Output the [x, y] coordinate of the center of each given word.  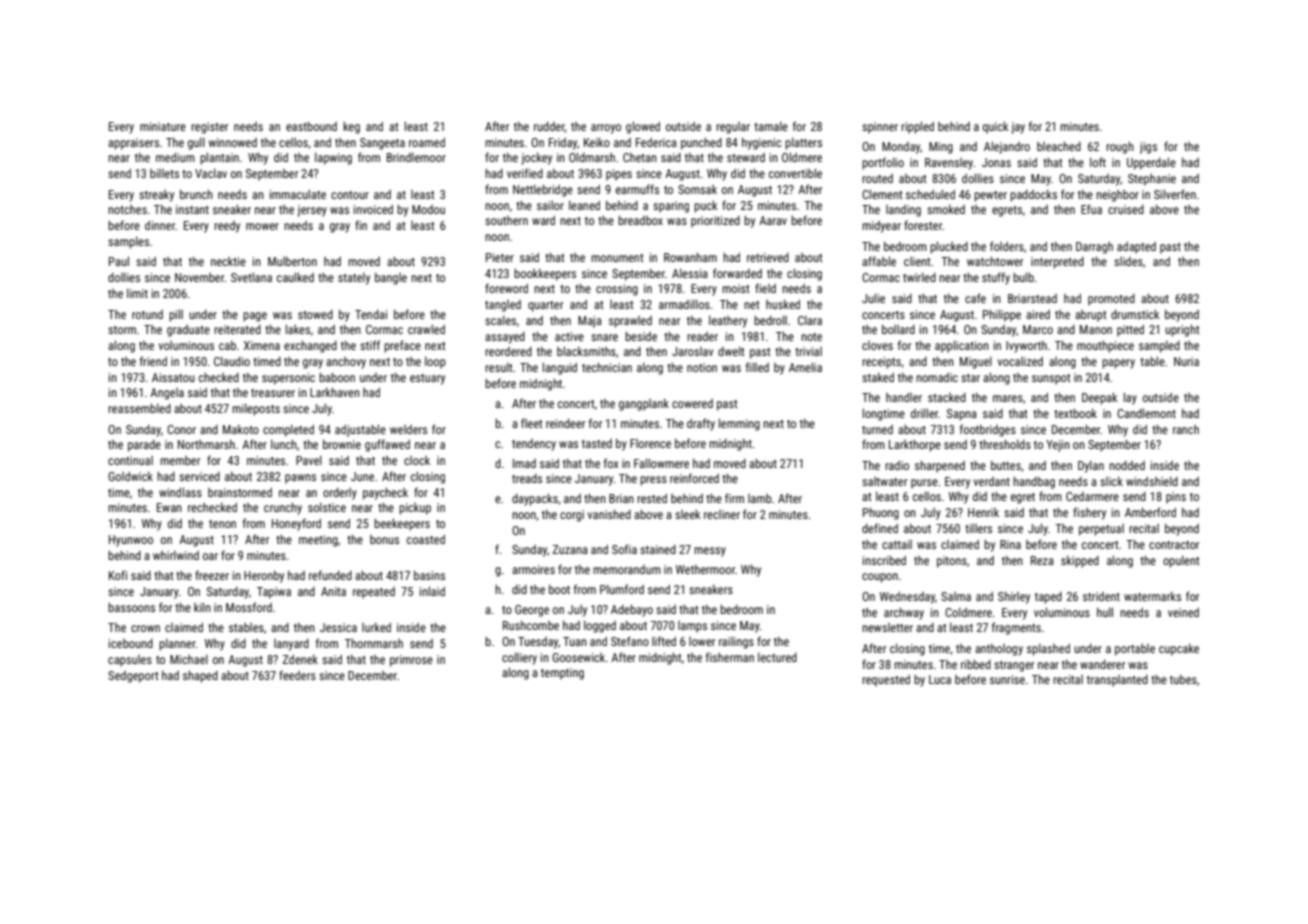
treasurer [273, 393]
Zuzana [570, 549]
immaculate [298, 194]
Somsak [697, 189]
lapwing [333, 159]
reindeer [565, 423]
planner [177, 645]
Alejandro [1007, 147]
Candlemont [1146, 413]
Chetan [640, 157]
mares [1008, 398]
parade [144, 446]
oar [210, 556]
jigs [1148, 148]
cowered [692, 403]
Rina [1010, 544]
